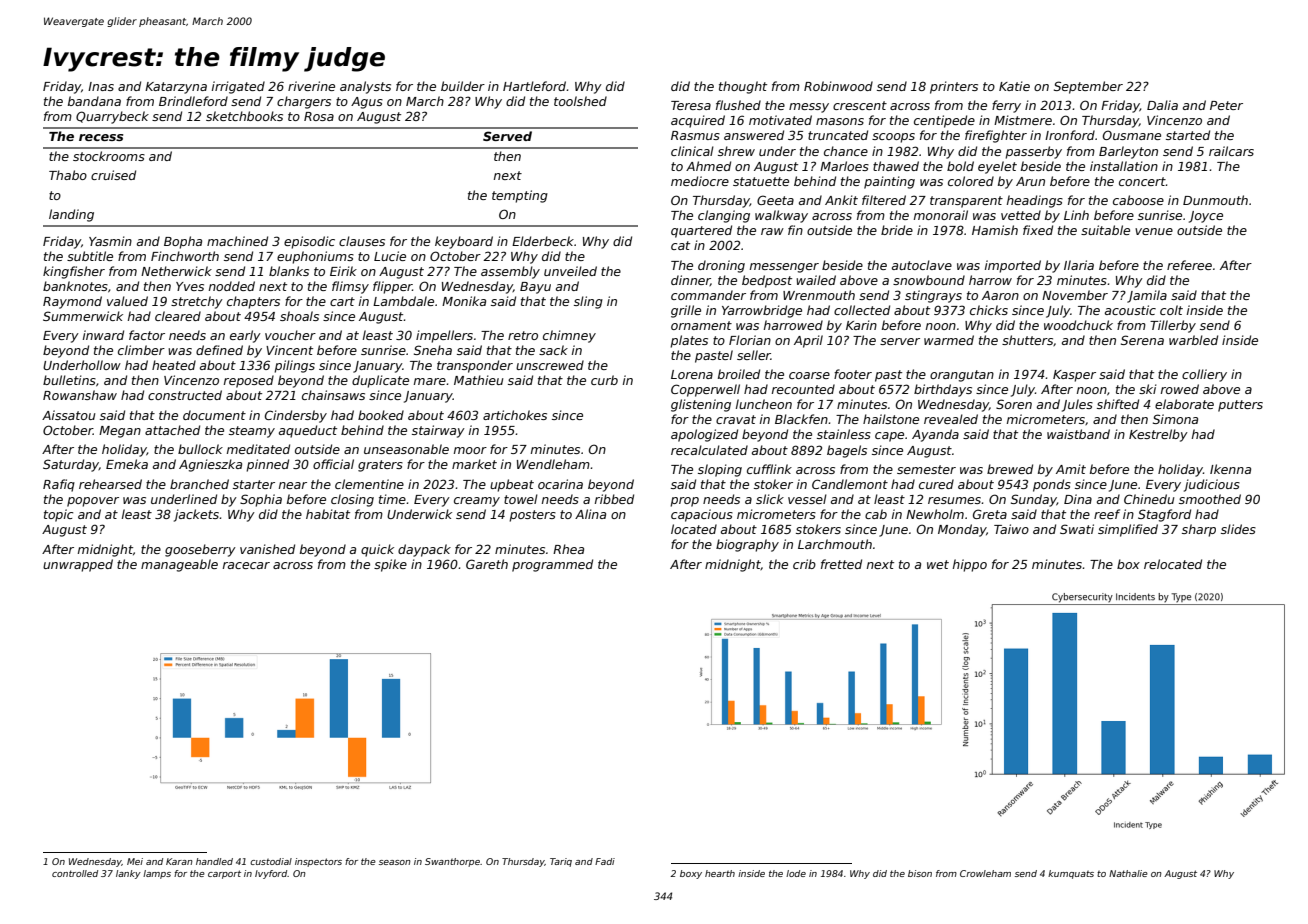  Describe the element at coordinates (561, 862) in the page. I see `Tariq` at that location.
